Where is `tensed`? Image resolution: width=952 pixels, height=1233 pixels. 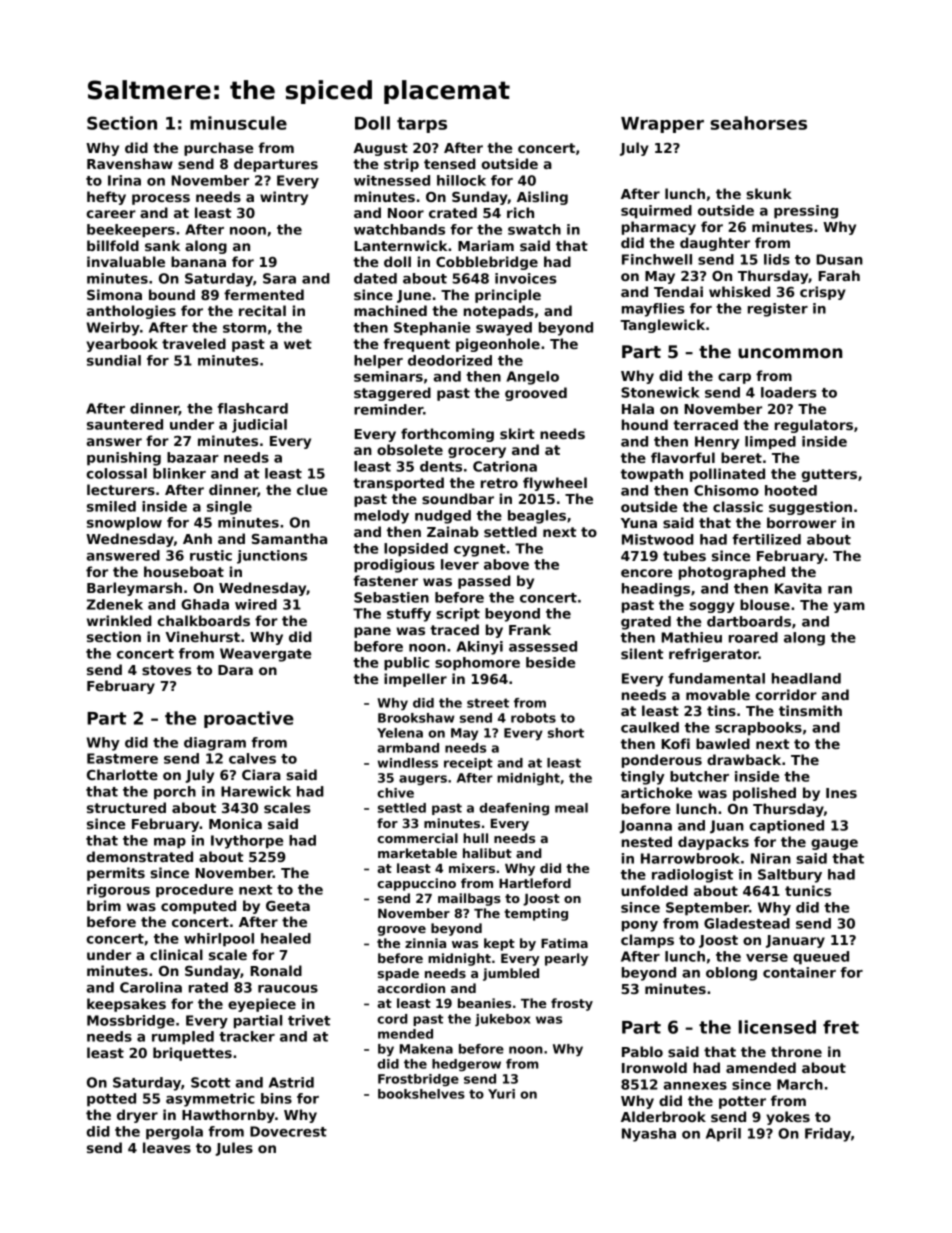
tensed is located at coordinates (450, 163).
